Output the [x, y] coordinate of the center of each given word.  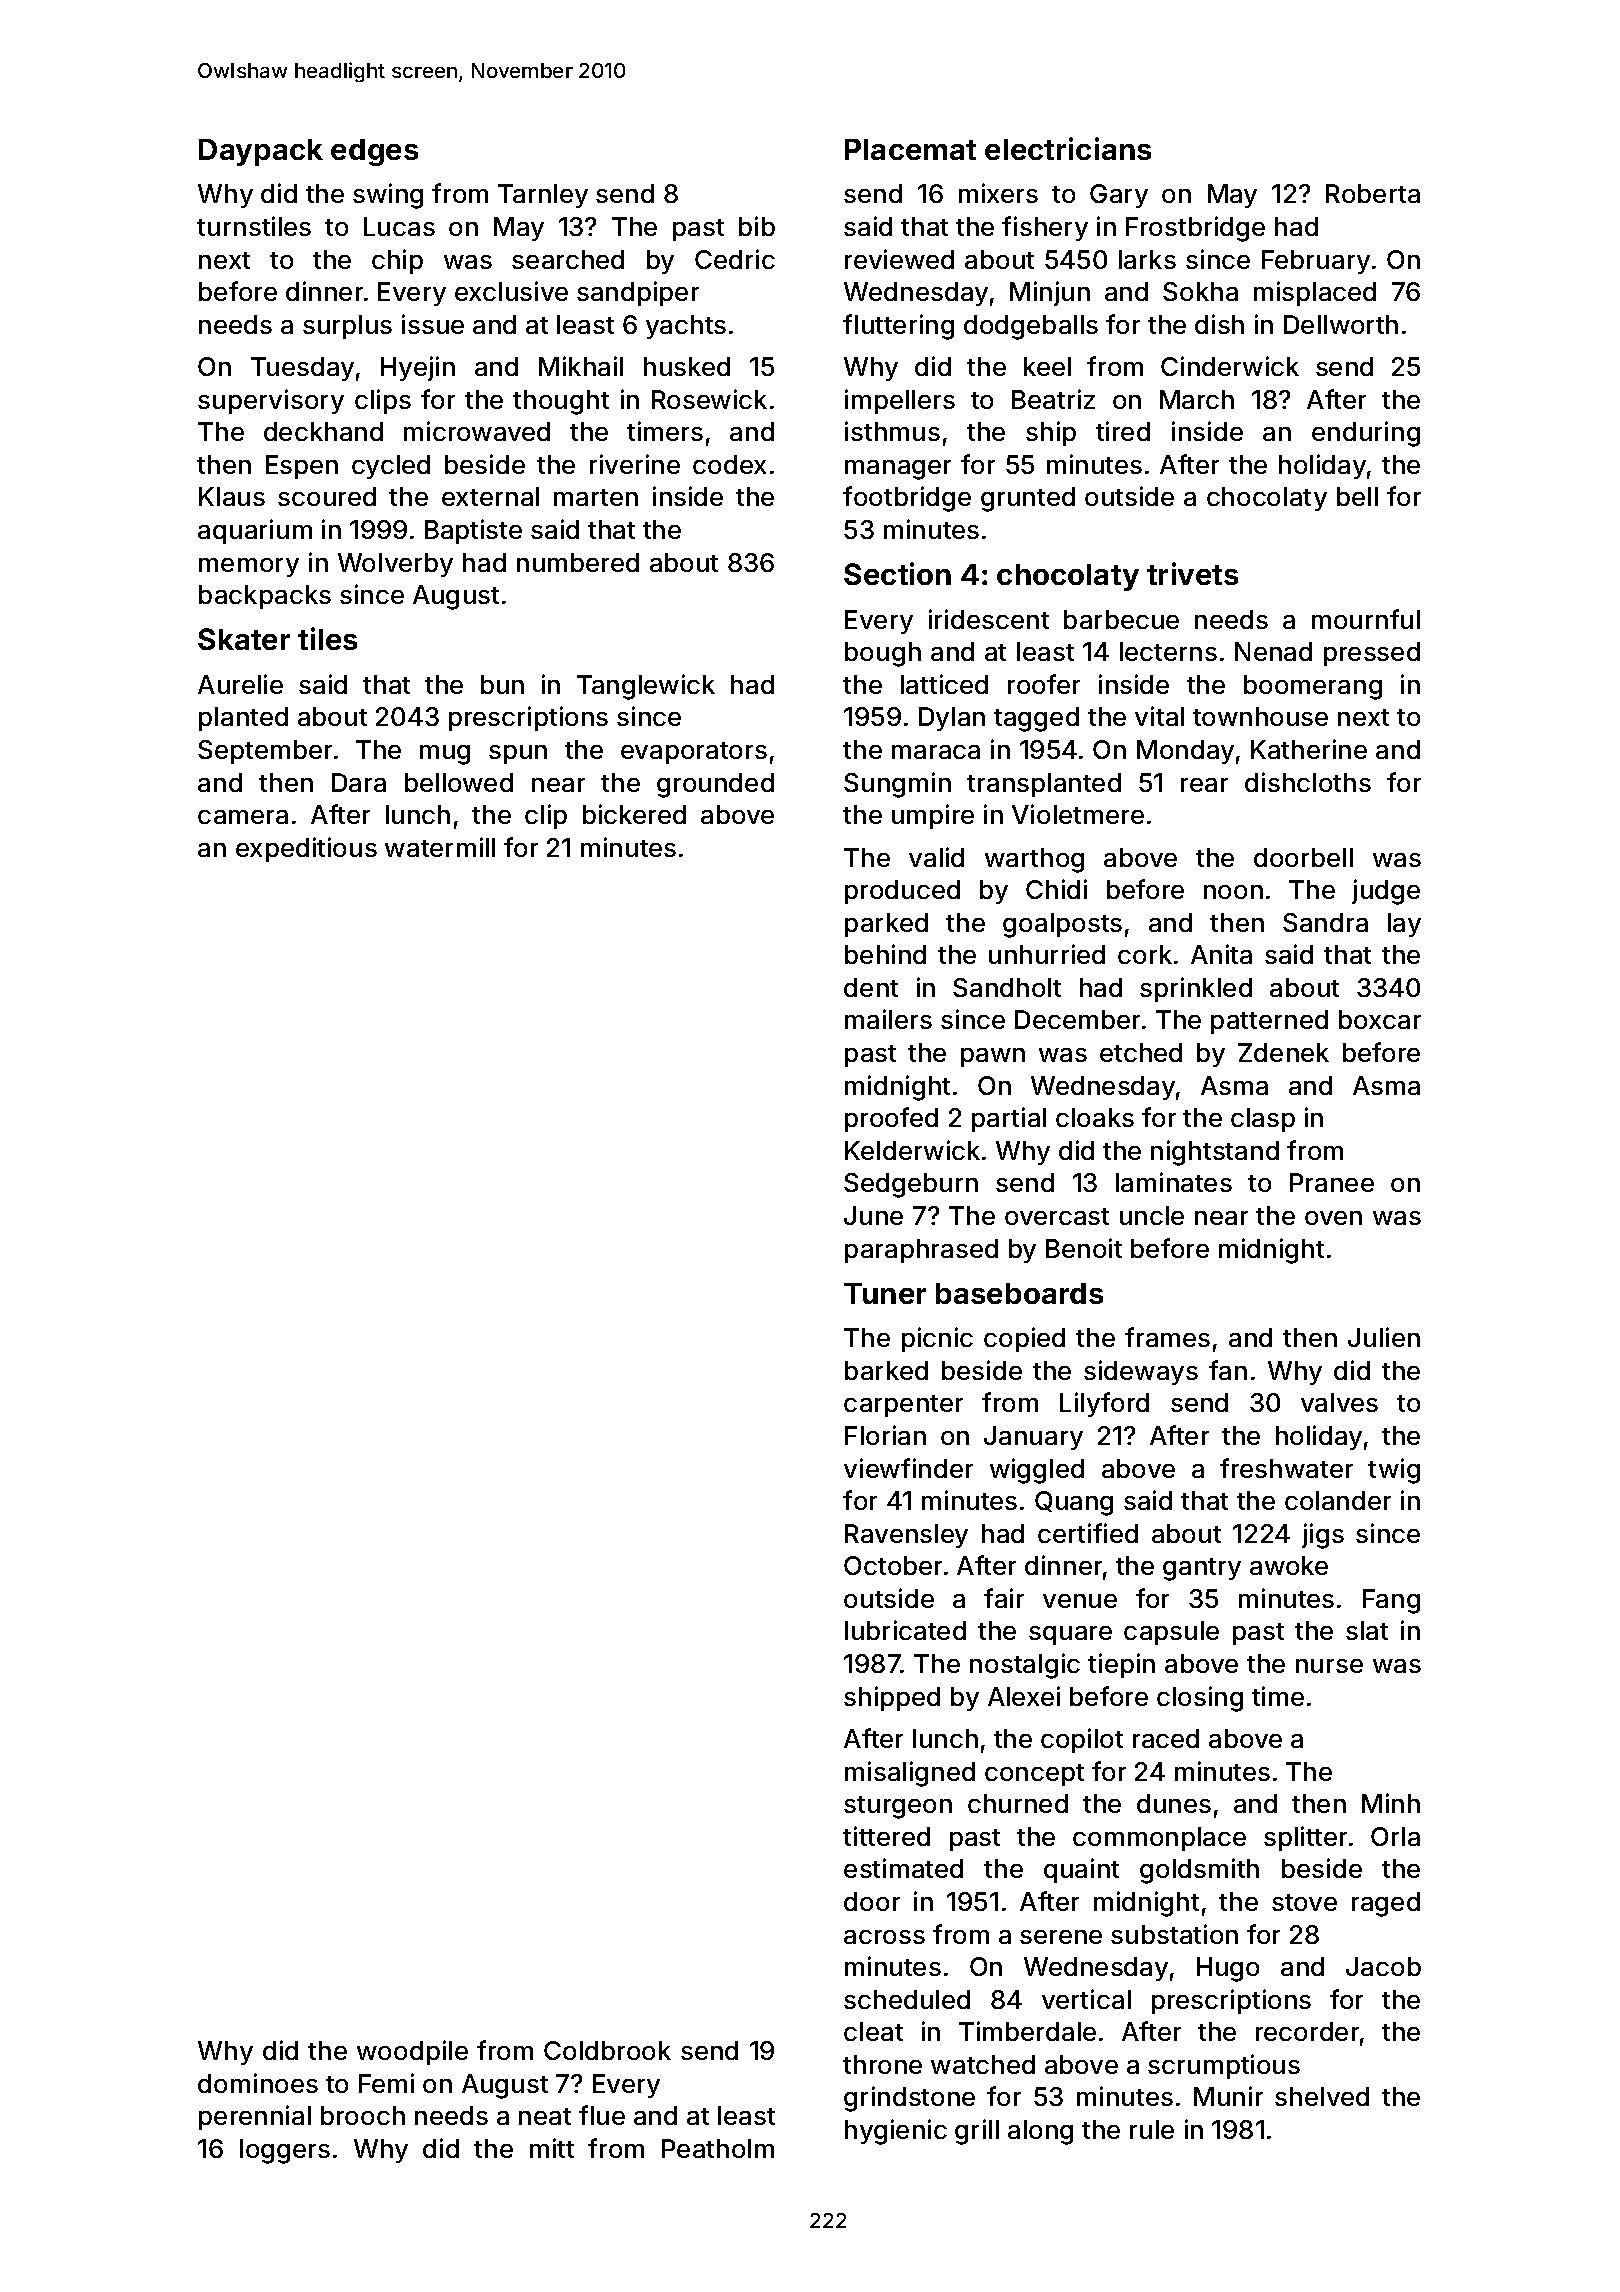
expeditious [306, 849]
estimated [903, 1868]
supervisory [271, 401]
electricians [1068, 148]
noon [1233, 892]
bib [757, 226]
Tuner [885, 1293]
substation [1174, 1934]
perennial [255, 2117]
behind [885, 954]
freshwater [1286, 1468]
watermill [440, 847]
